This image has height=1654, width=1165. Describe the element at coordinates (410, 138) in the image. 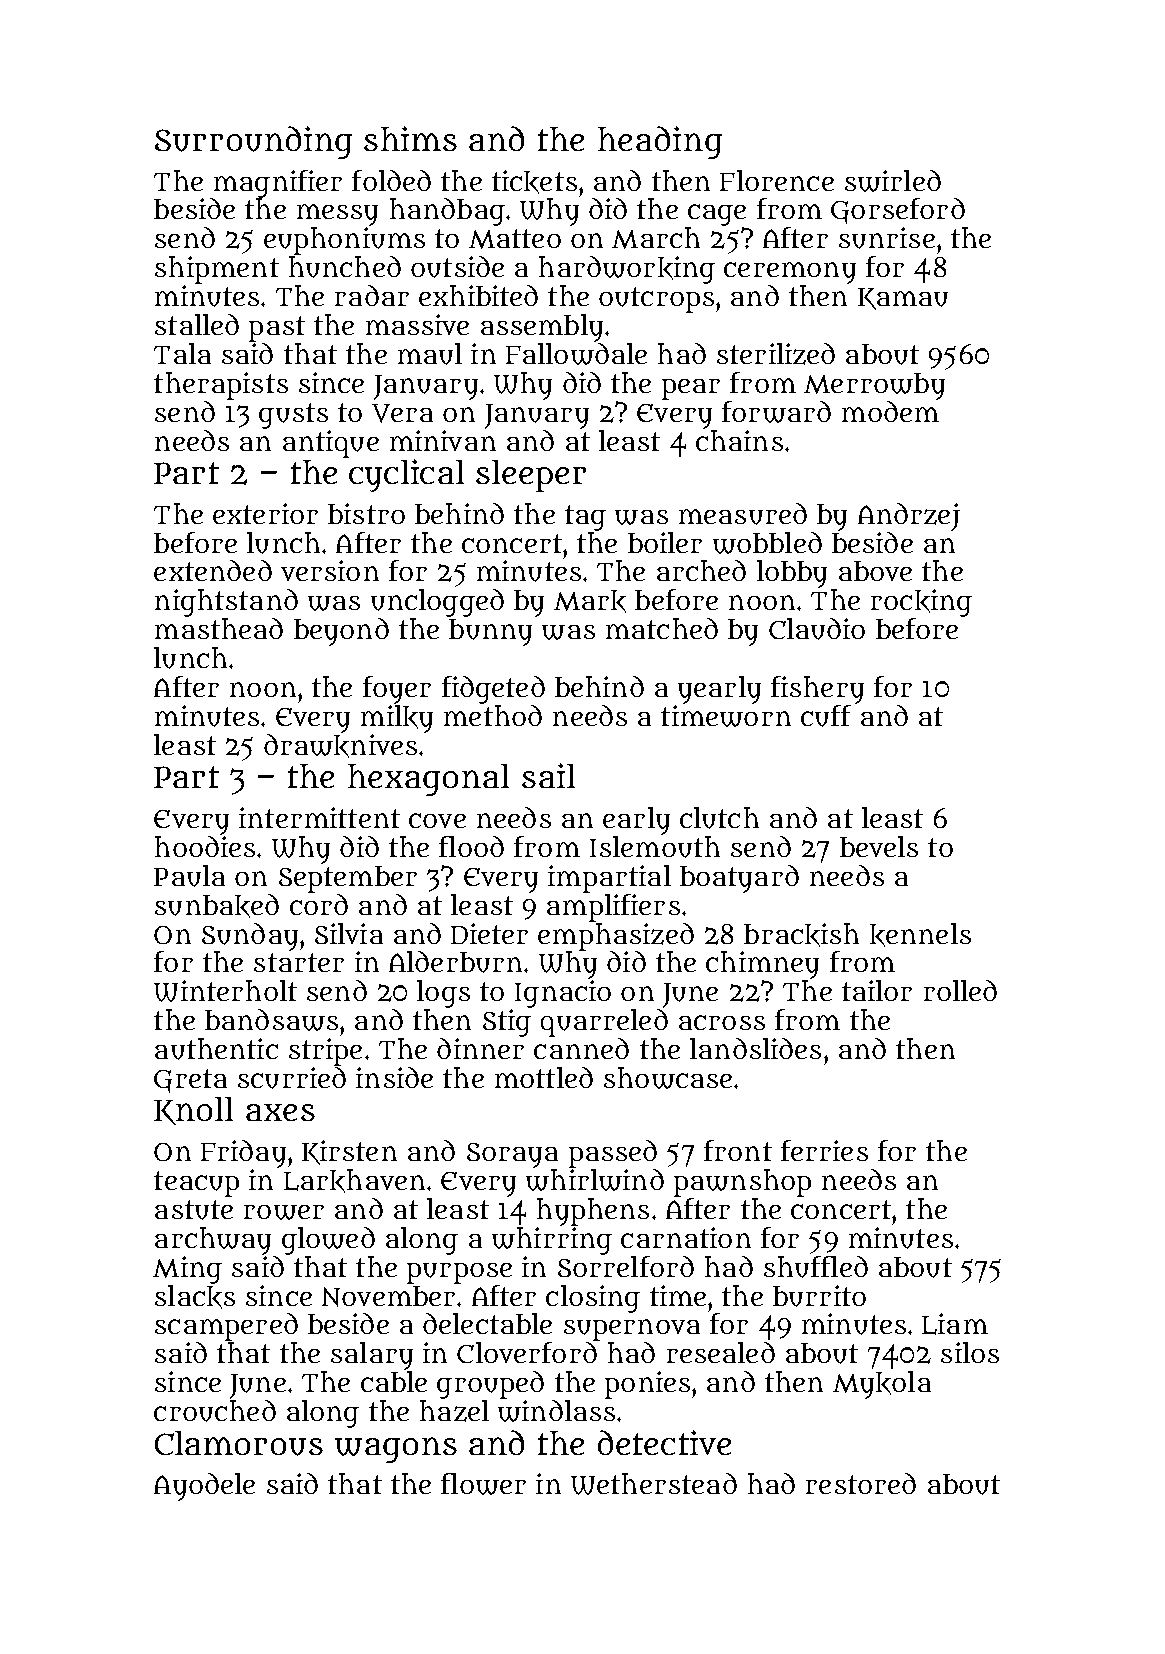

I see `shims` at that location.
